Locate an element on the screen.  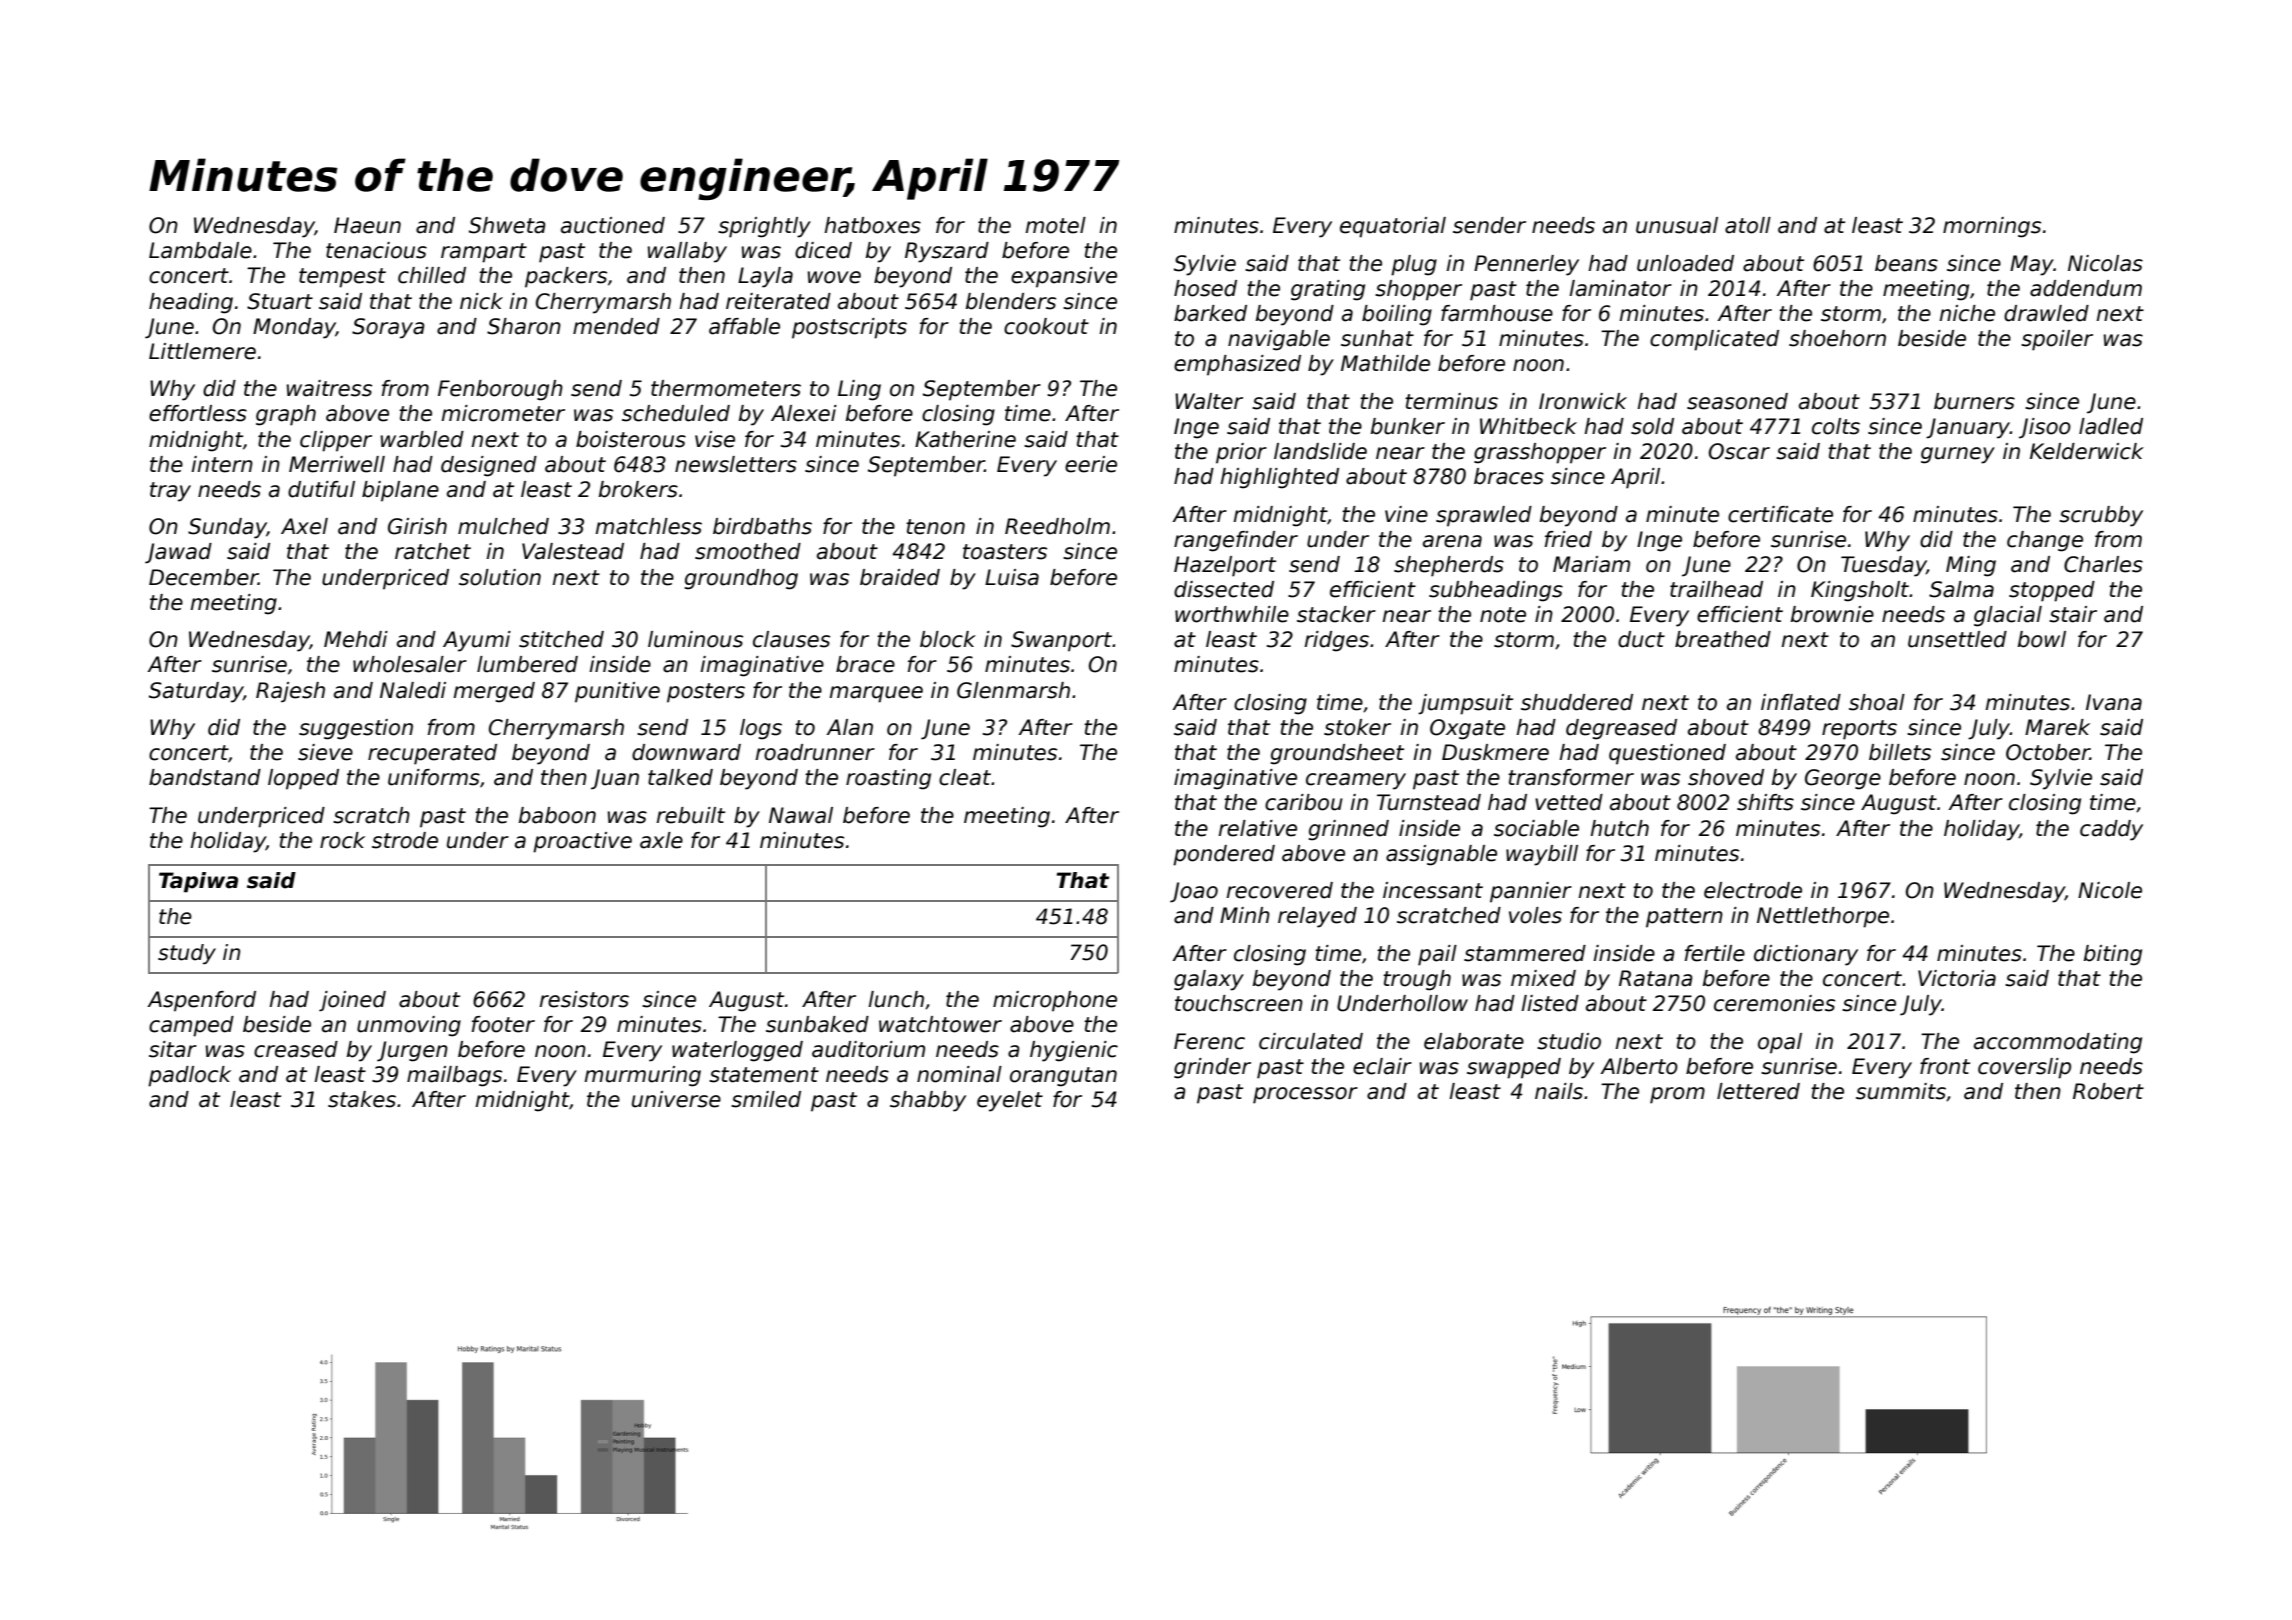
shifts is located at coordinates (1765, 802).
